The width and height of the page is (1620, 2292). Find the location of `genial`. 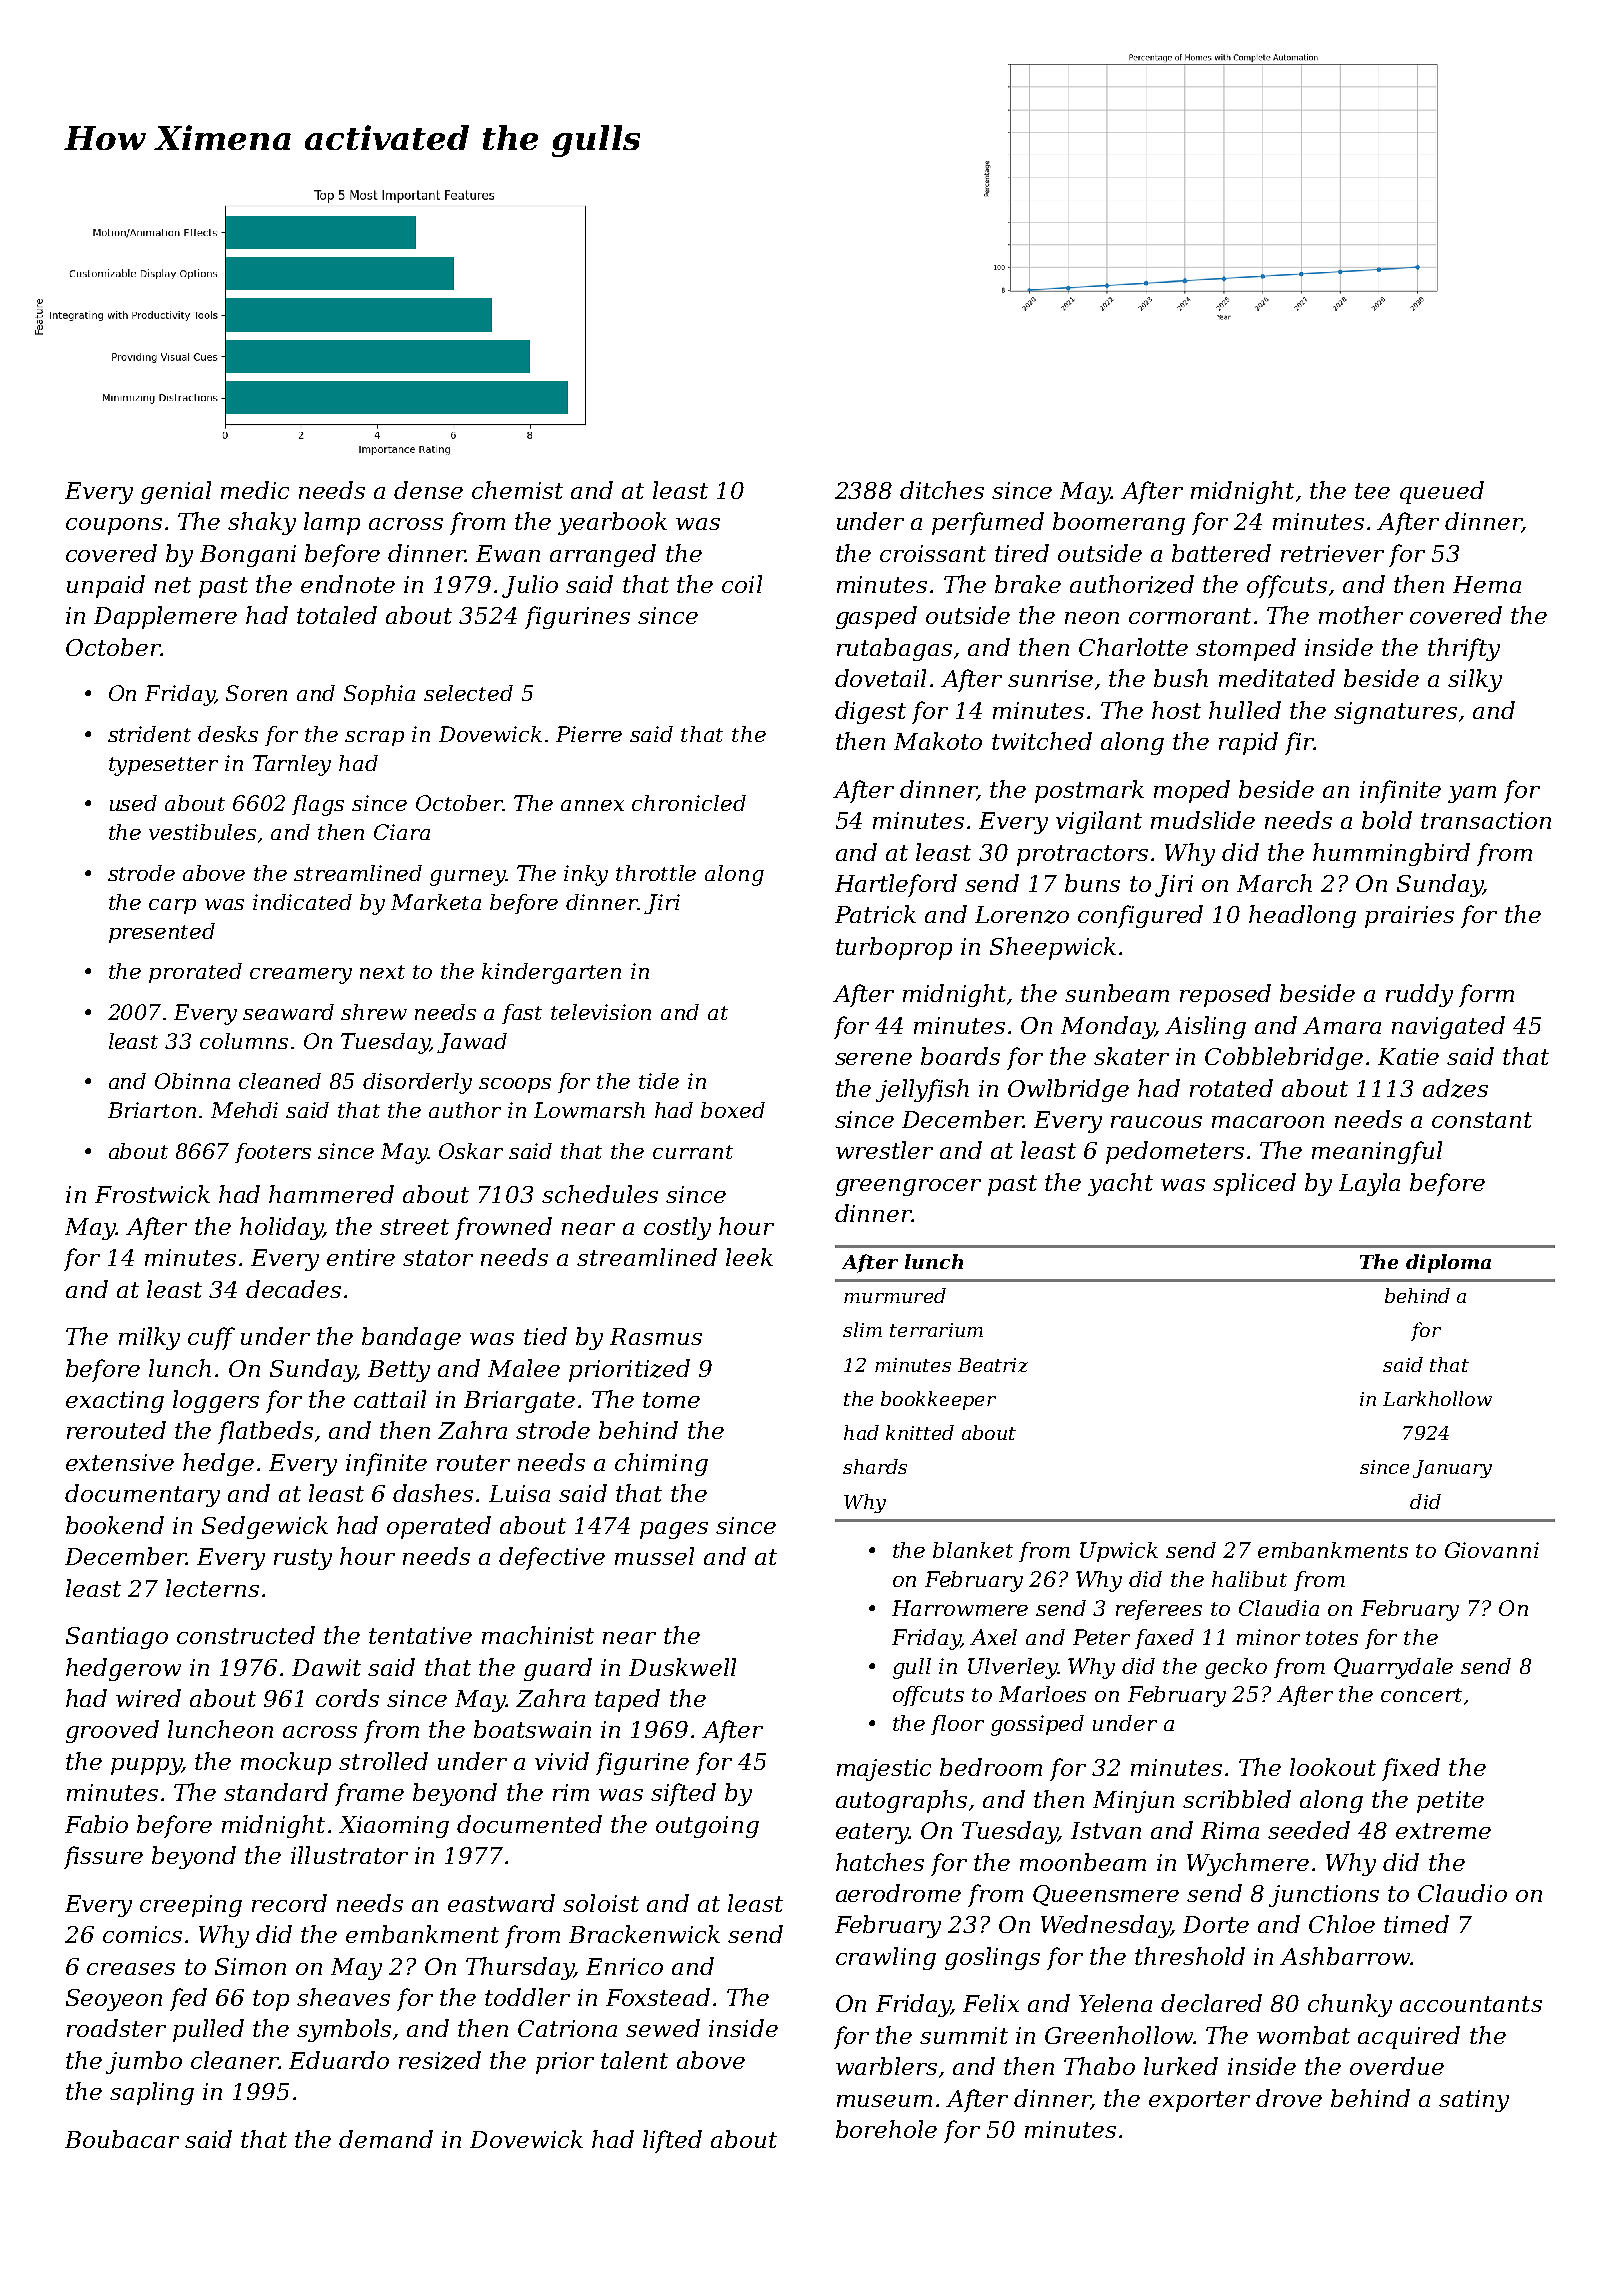

genial is located at coordinates (176, 492).
